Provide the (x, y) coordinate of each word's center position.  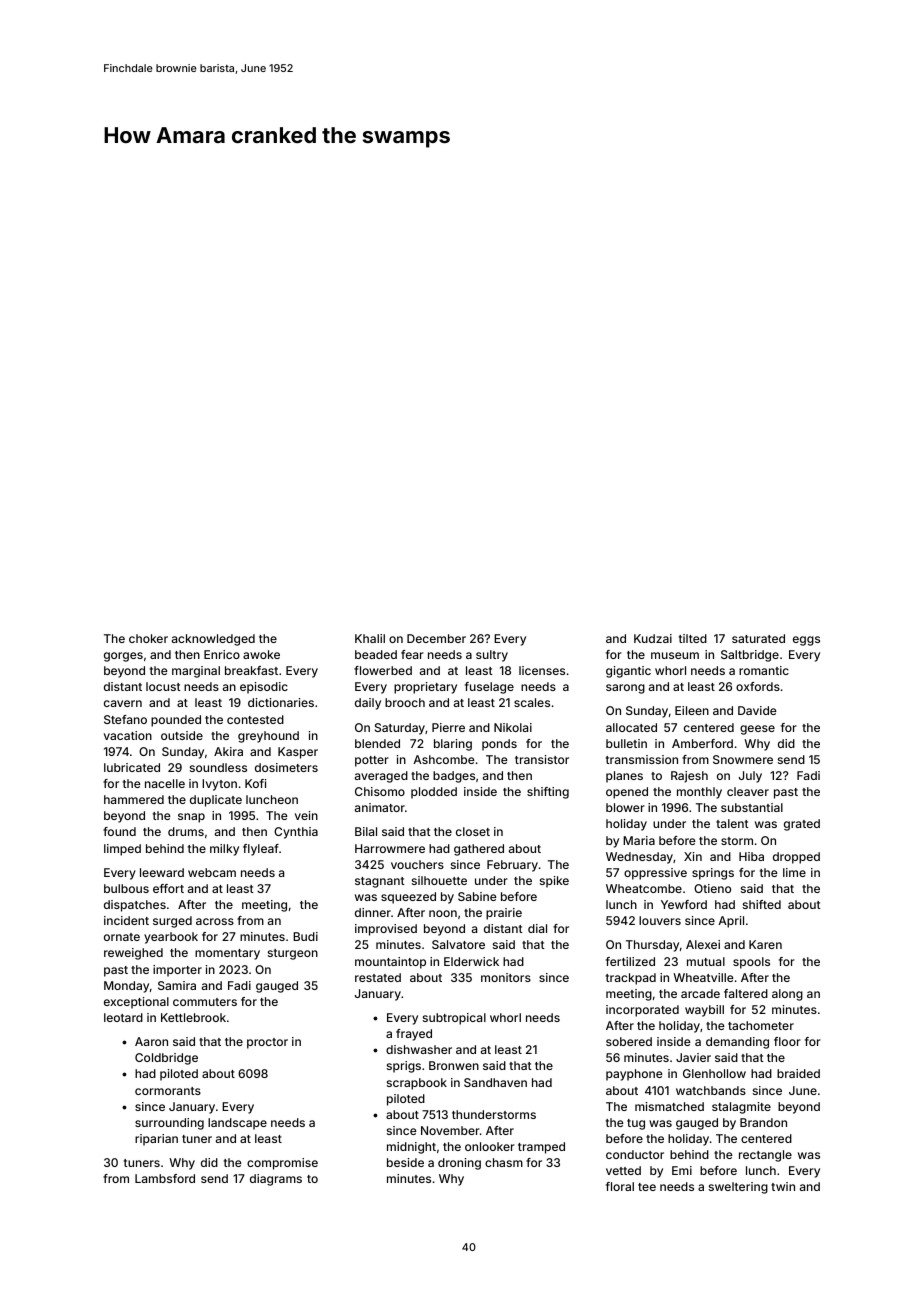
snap (191, 818)
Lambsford (165, 1178)
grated (802, 825)
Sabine (477, 896)
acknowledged (213, 640)
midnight (411, 1148)
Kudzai (653, 638)
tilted (693, 638)
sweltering (738, 1188)
